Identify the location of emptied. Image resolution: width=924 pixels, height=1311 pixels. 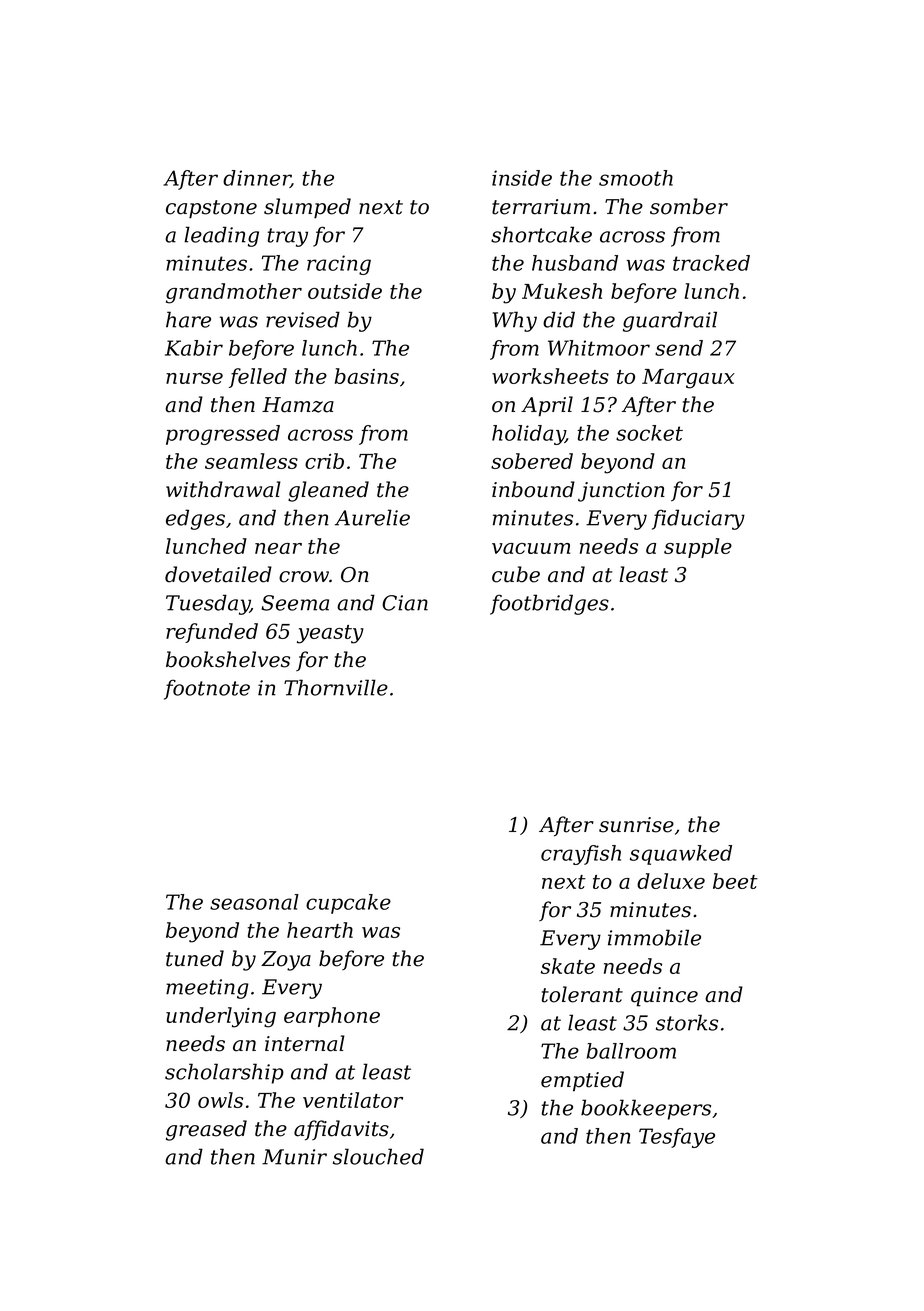
(582, 1081).
